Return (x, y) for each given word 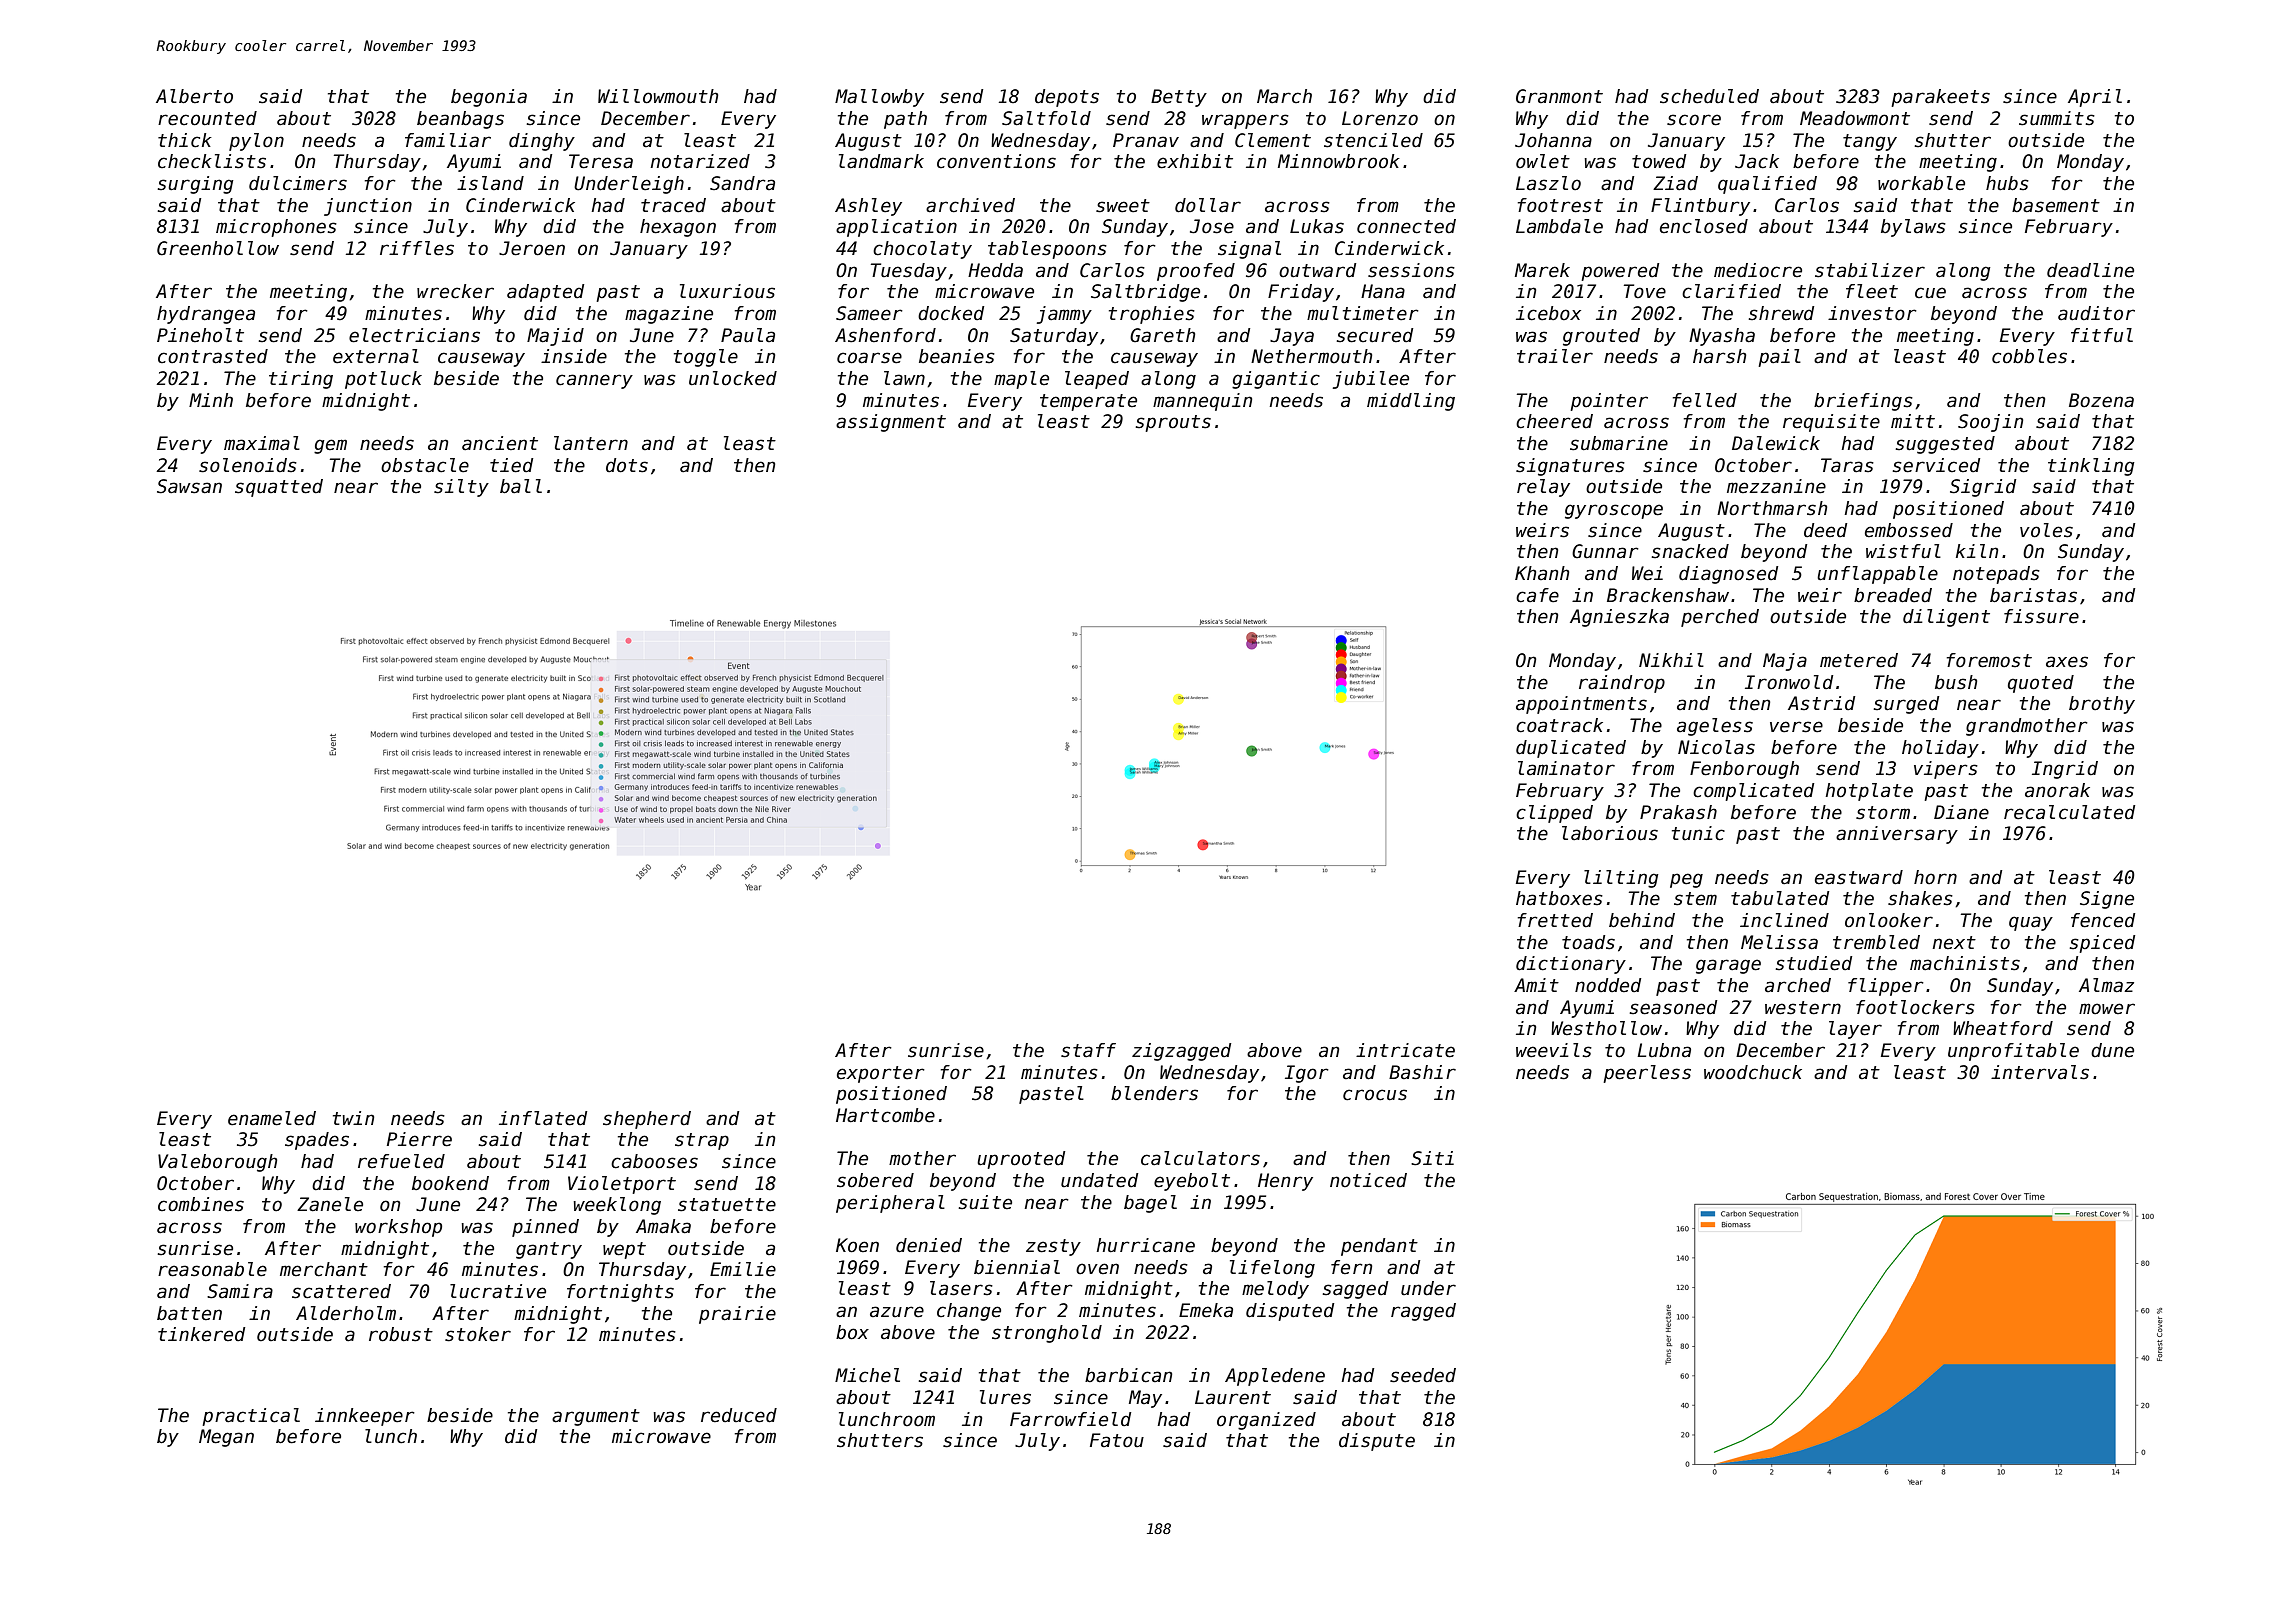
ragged (1423, 1312)
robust (401, 1334)
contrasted (213, 356)
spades (317, 1141)
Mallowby (879, 98)
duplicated (1571, 749)
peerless (1647, 1074)
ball (521, 486)
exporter (881, 1074)
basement (2056, 205)
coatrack (1559, 725)
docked (951, 313)
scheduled (1709, 96)
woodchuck (1753, 1072)
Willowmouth (658, 96)
